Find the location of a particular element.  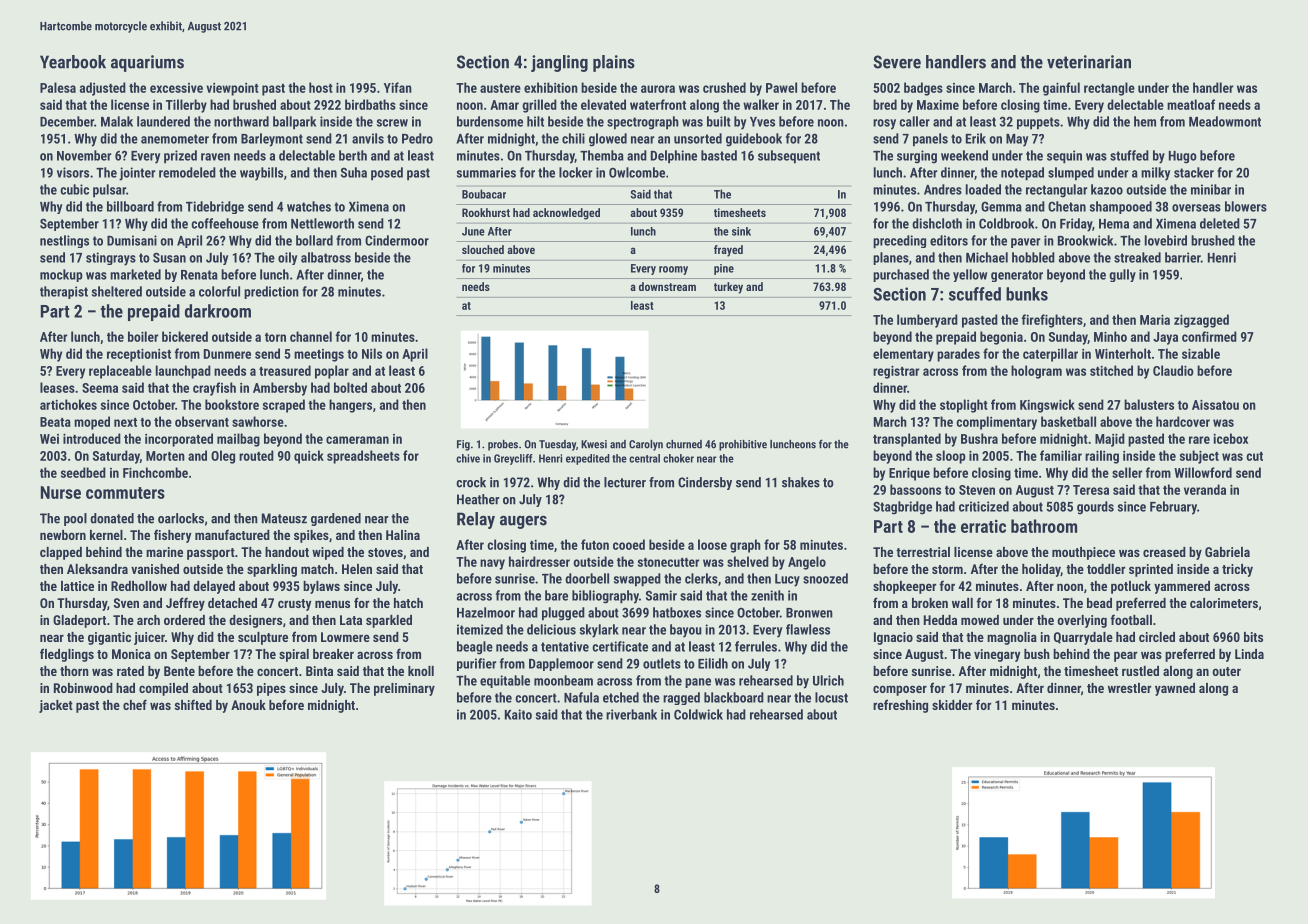

expedited is located at coordinates (588, 459).
